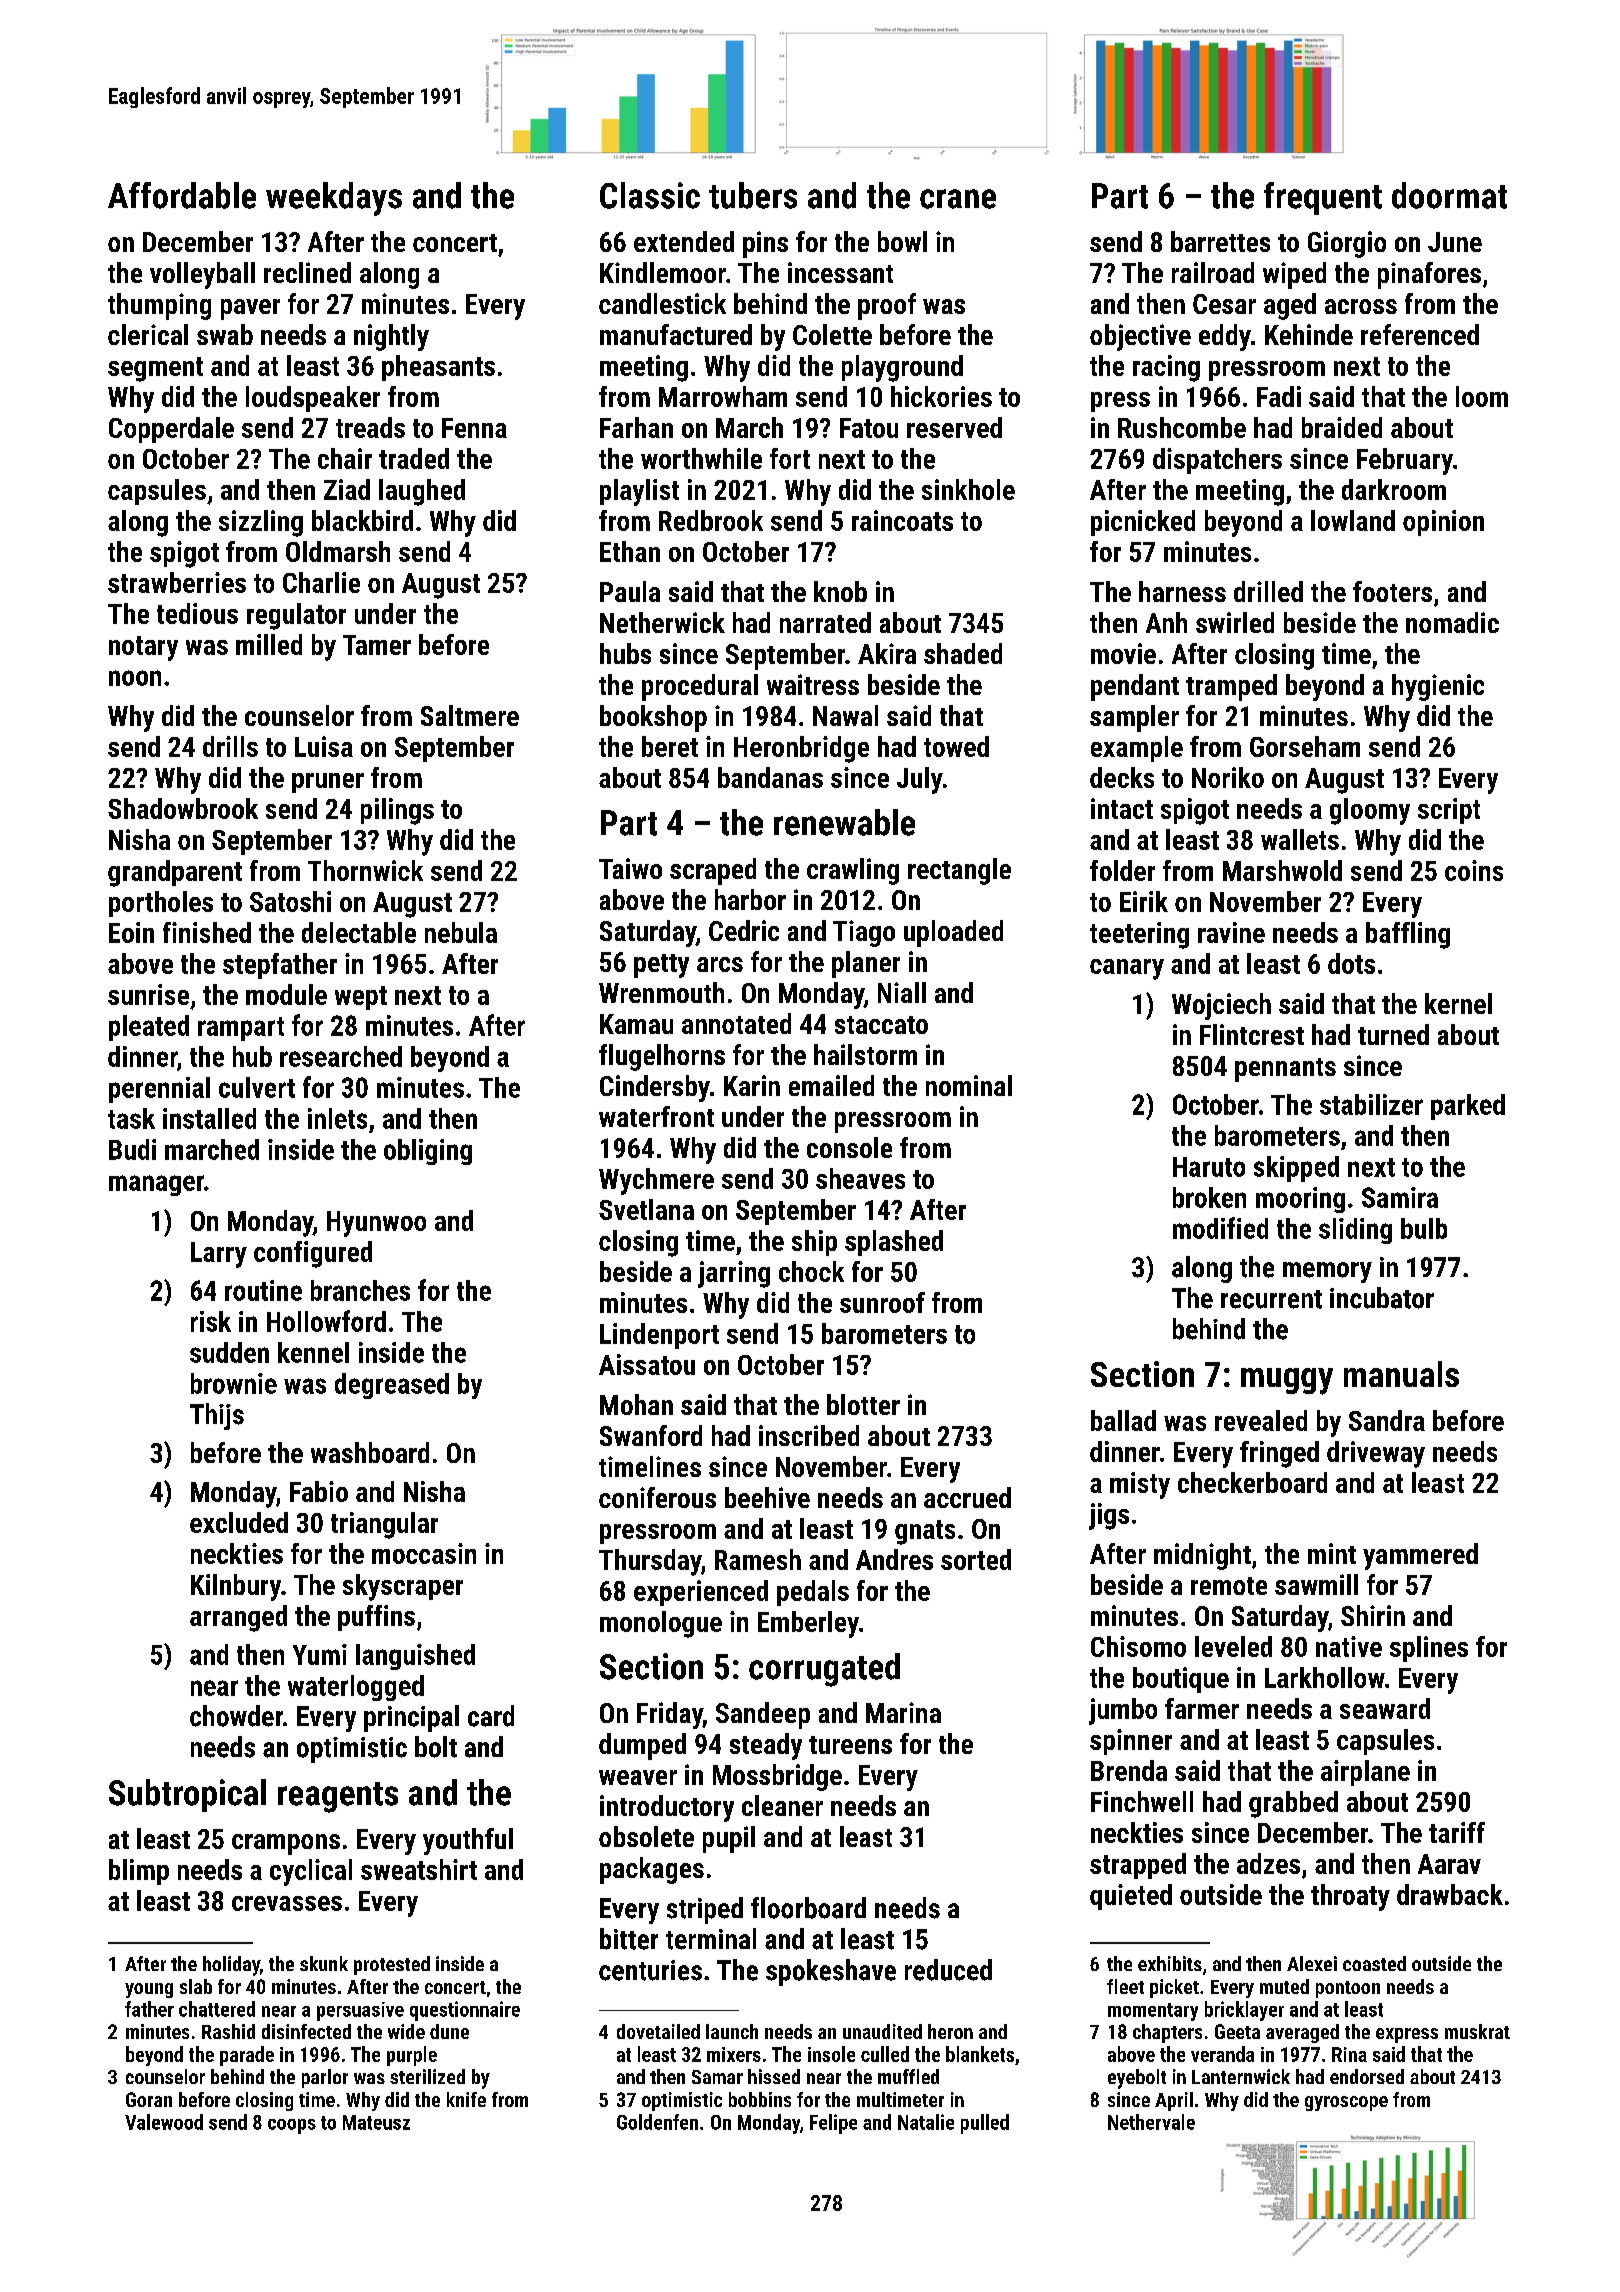  I want to click on blackbird, so click(362, 520).
